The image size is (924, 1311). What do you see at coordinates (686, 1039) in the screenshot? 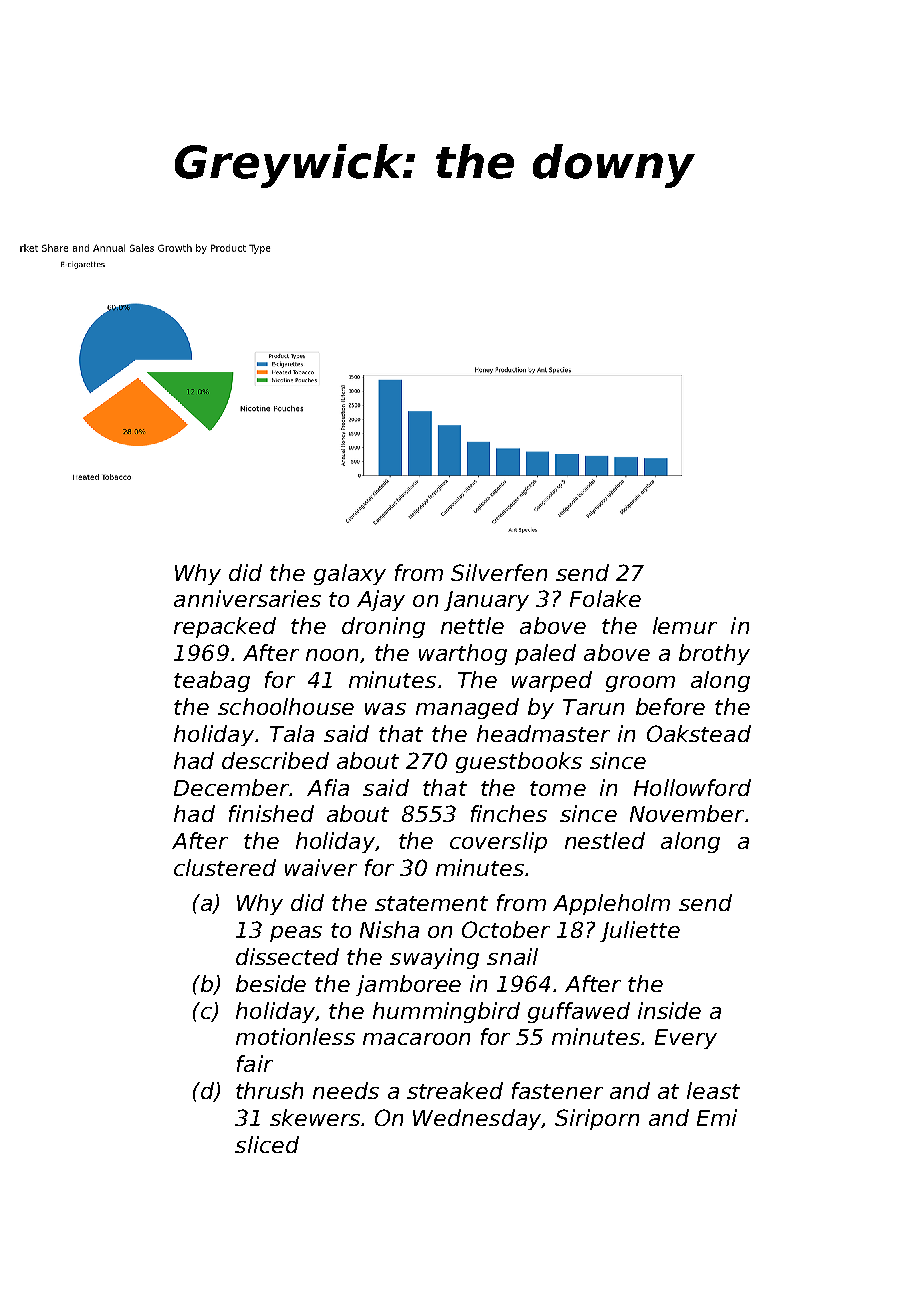
I see `Every` at bounding box center [686, 1039].
